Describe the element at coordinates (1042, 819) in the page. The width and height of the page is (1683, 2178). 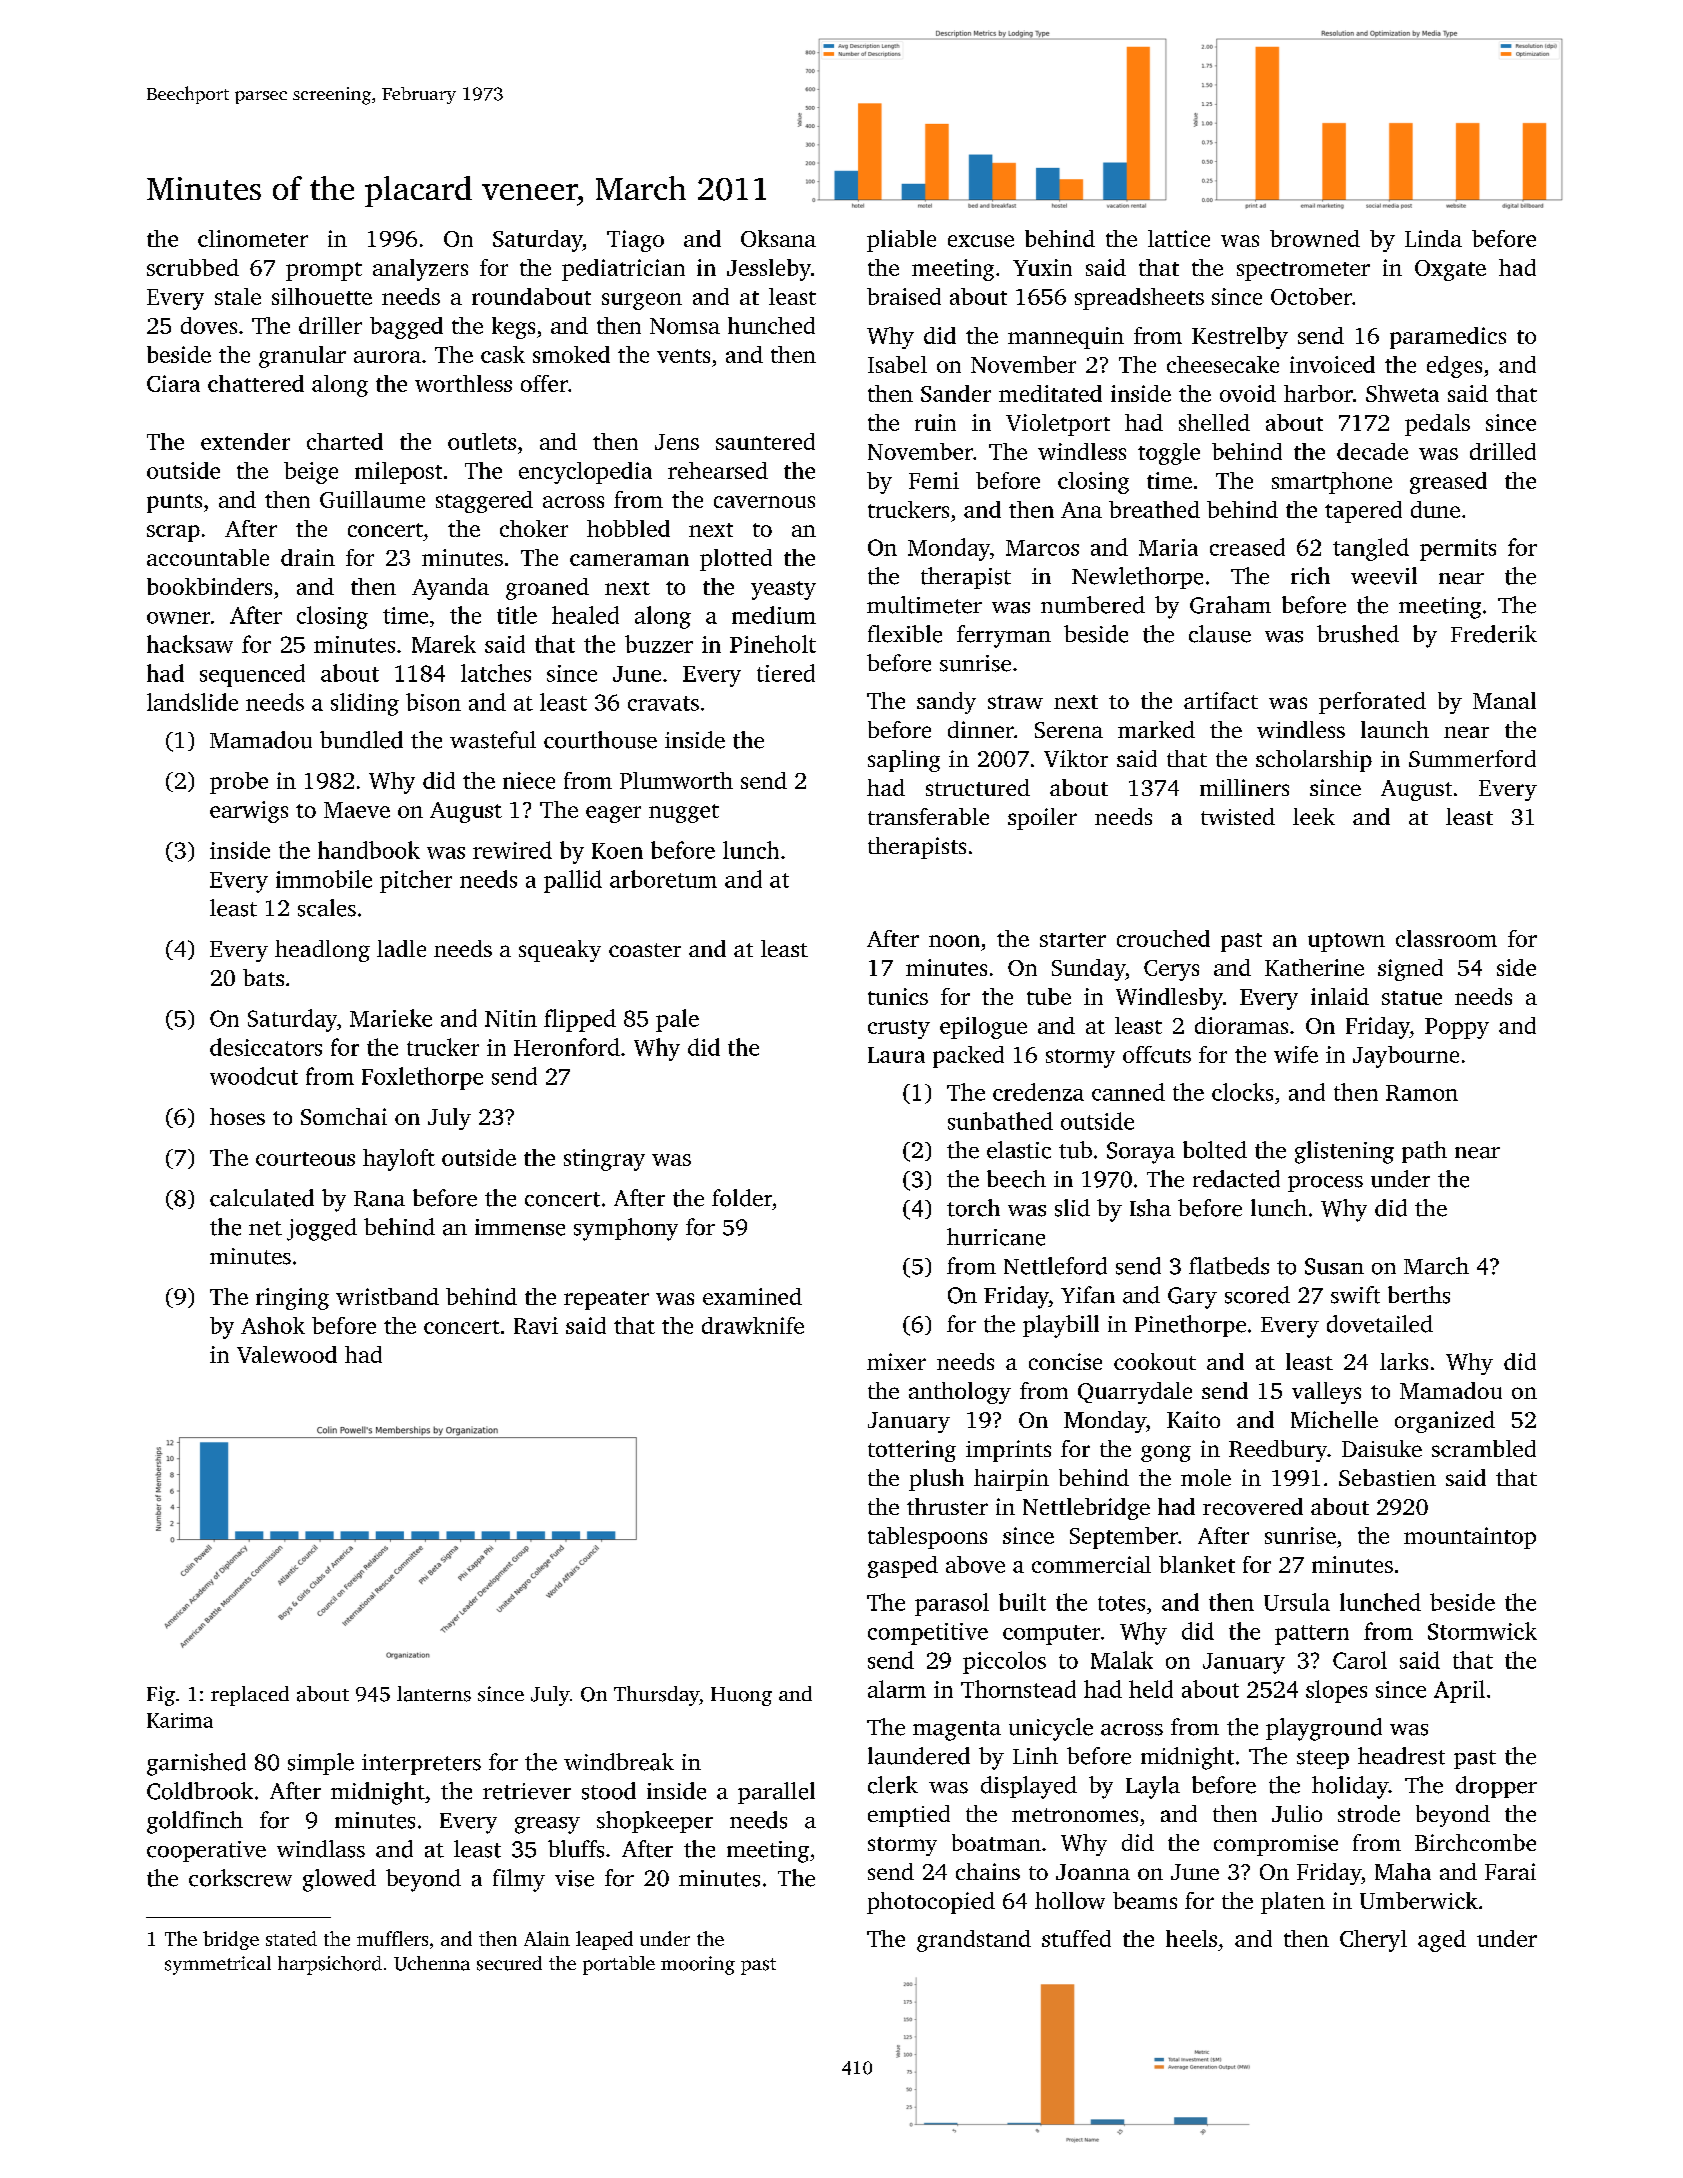
I see `spoiler` at that location.
